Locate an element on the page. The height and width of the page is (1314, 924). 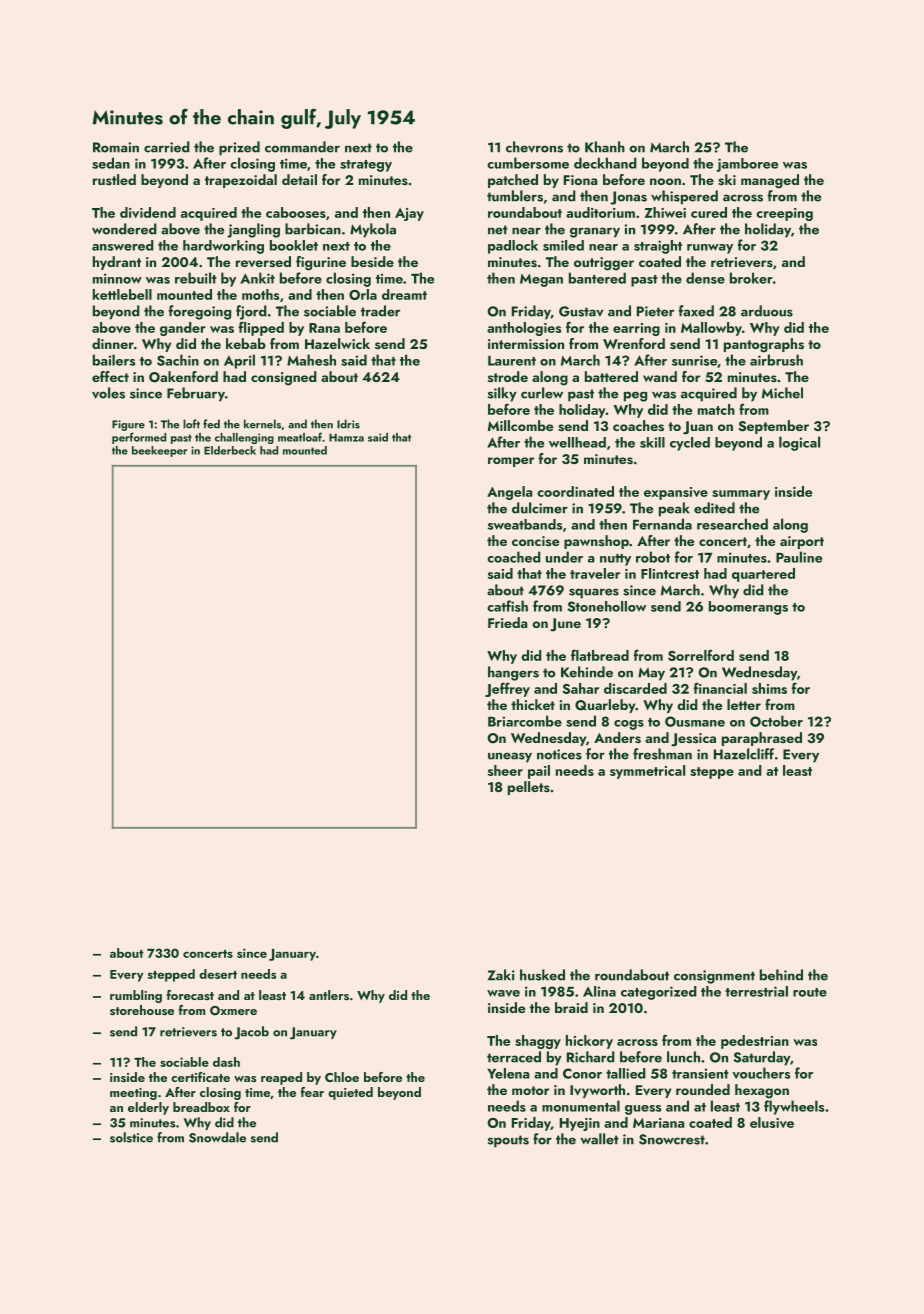
Flintcrest is located at coordinates (670, 573).
